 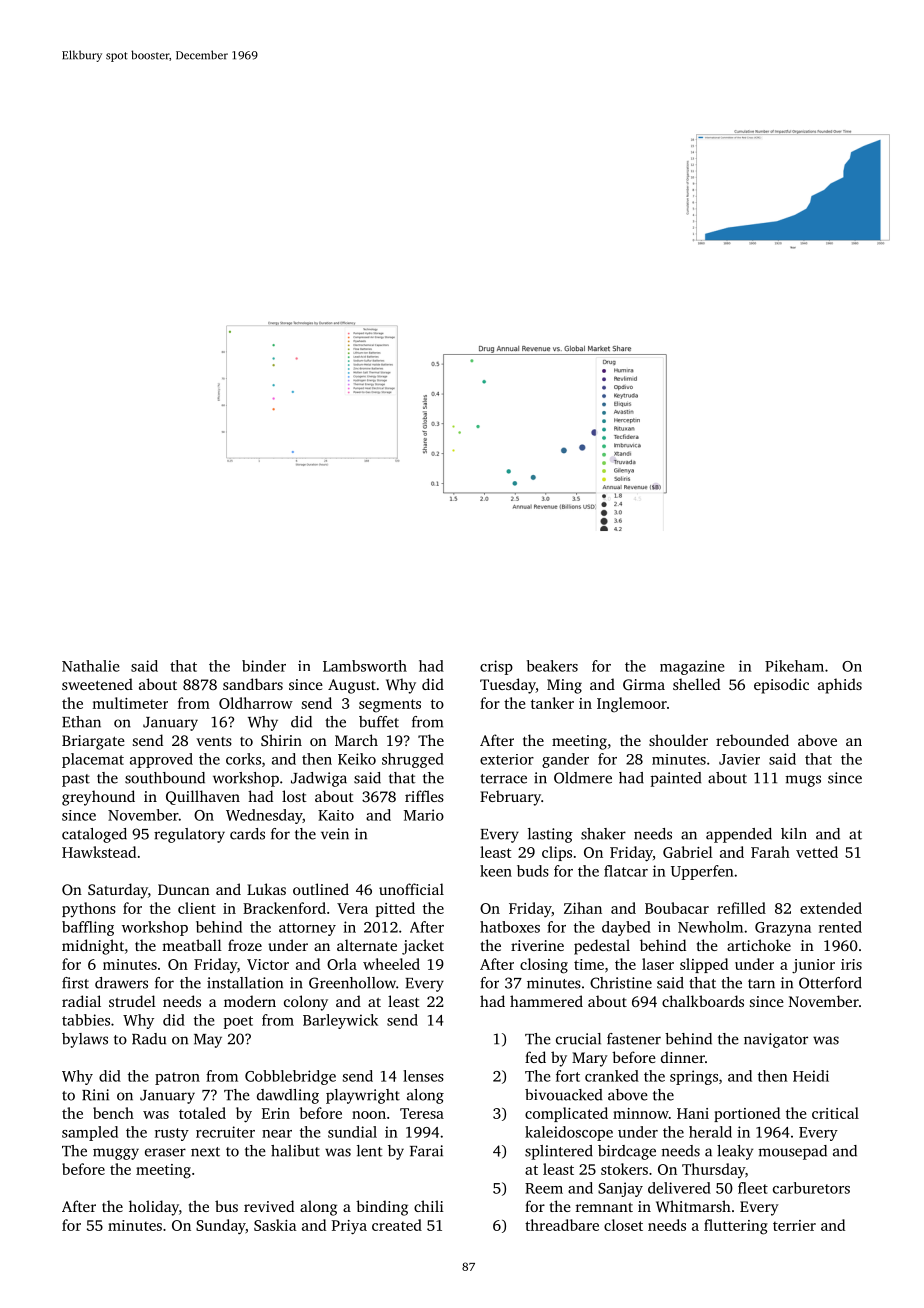 What do you see at coordinates (752, 740) in the page?
I see `rebounded` at bounding box center [752, 740].
